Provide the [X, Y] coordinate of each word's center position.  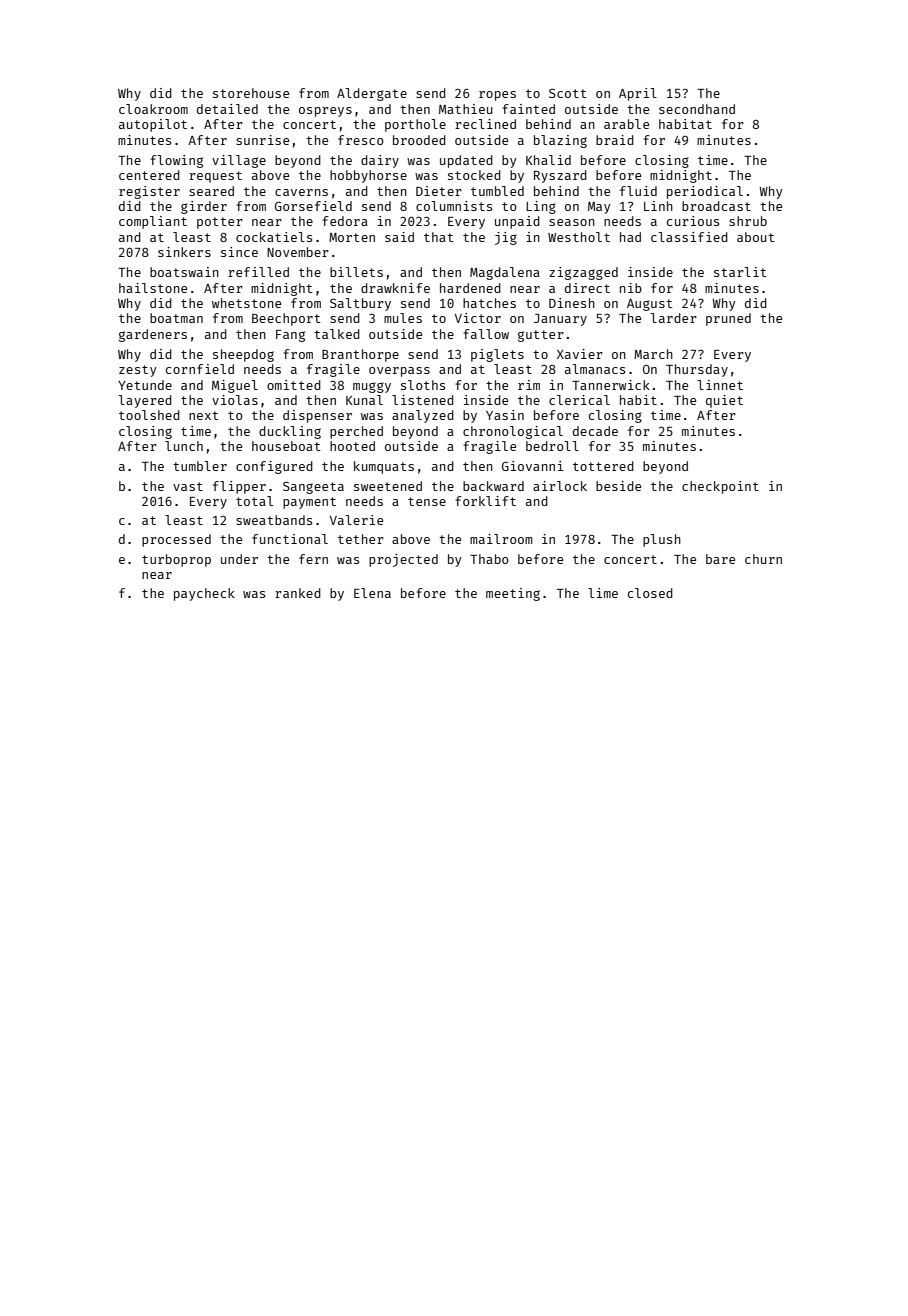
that [439, 237]
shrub [748, 221]
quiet [724, 401]
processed [176, 540]
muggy [372, 387]
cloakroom [153, 109]
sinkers [184, 252]
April [638, 94]
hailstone [153, 288]
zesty [138, 371]
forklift [485, 501]
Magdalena [505, 273]
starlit [740, 272]
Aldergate [372, 94]
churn [763, 559]
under [239, 559]
